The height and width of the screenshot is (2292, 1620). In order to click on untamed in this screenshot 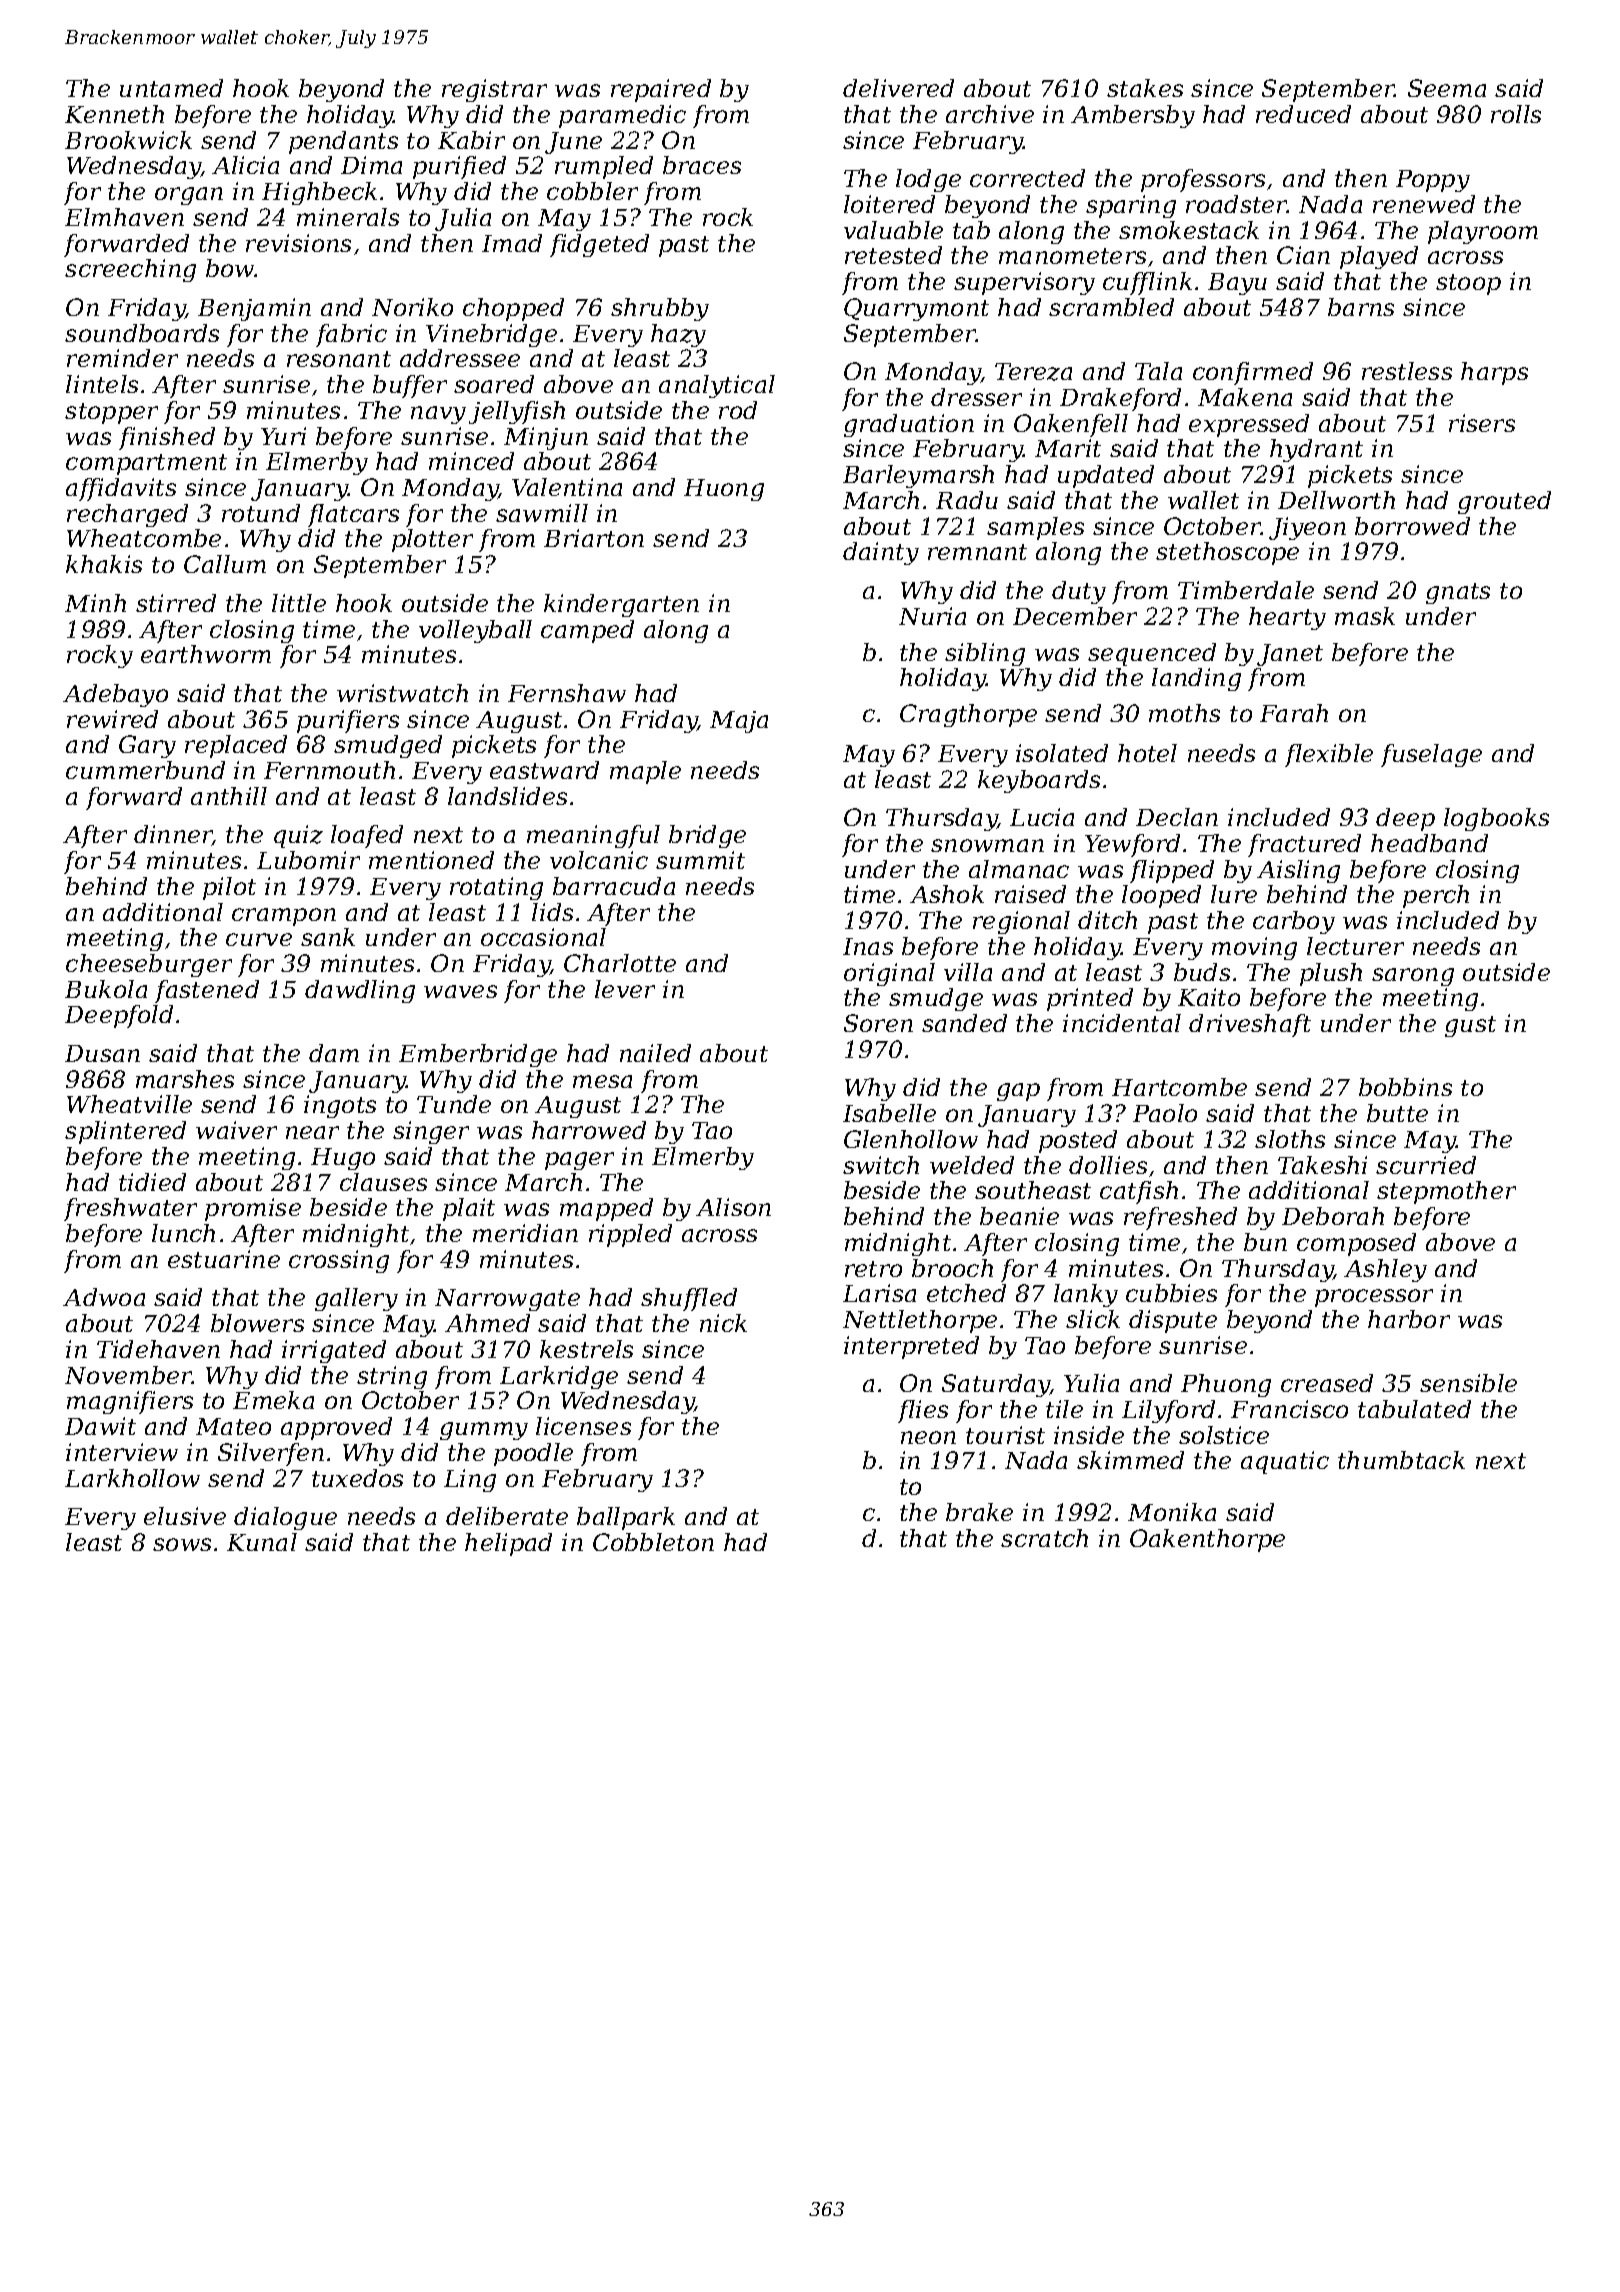, I will do `click(171, 88)`.
